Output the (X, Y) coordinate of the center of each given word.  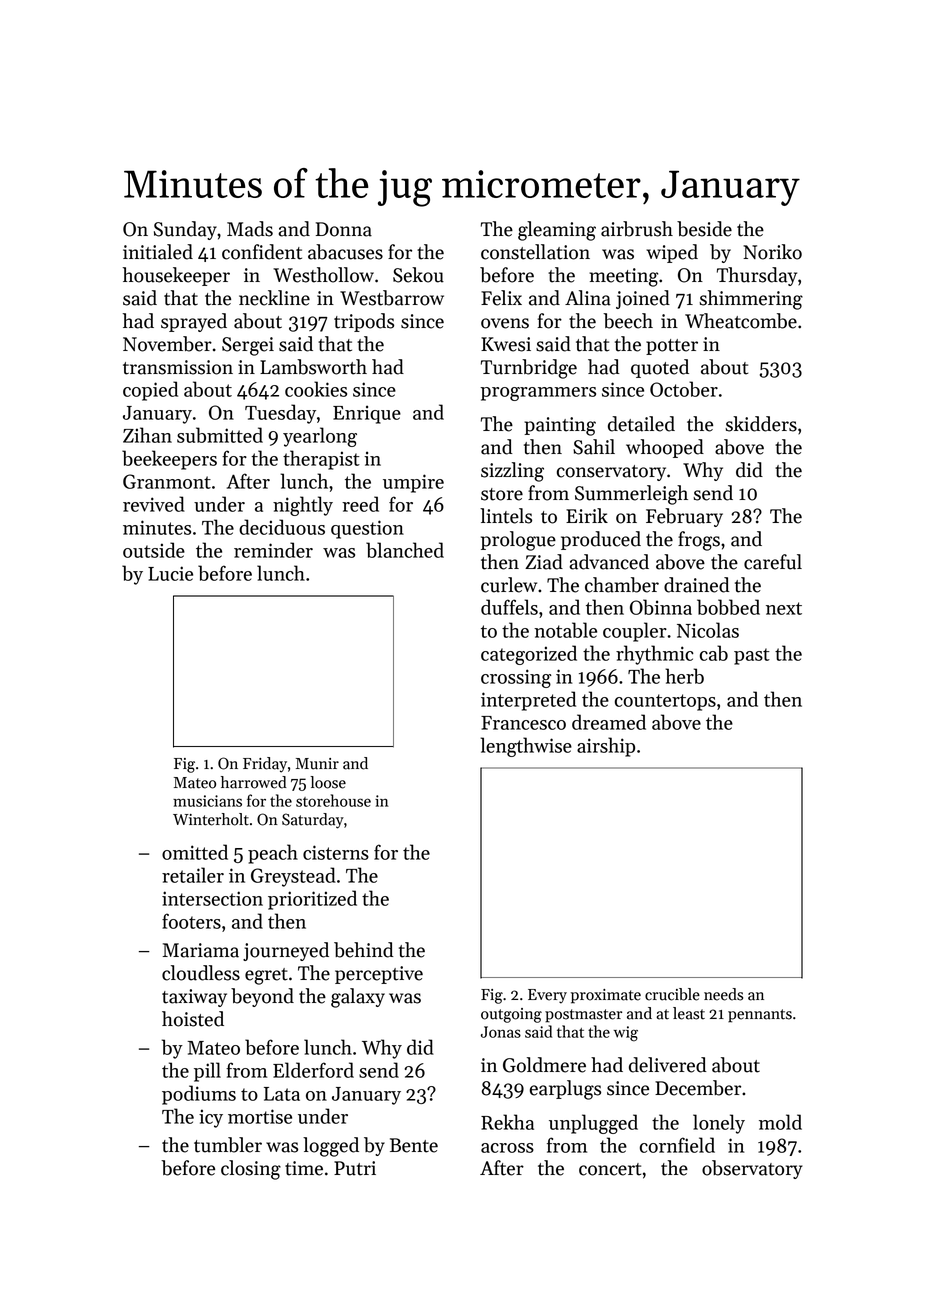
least (689, 1013)
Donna (344, 229)
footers (191, 921)
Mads (250, 229)
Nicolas (708, 630)
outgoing (511, 1015)
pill (207, 1072)
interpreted (528, 701)
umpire (413, 483)
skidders (761, 424)
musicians (207, 801)
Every (547, 996)
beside (704, 229)
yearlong (320, 437)
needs (723, 994)
